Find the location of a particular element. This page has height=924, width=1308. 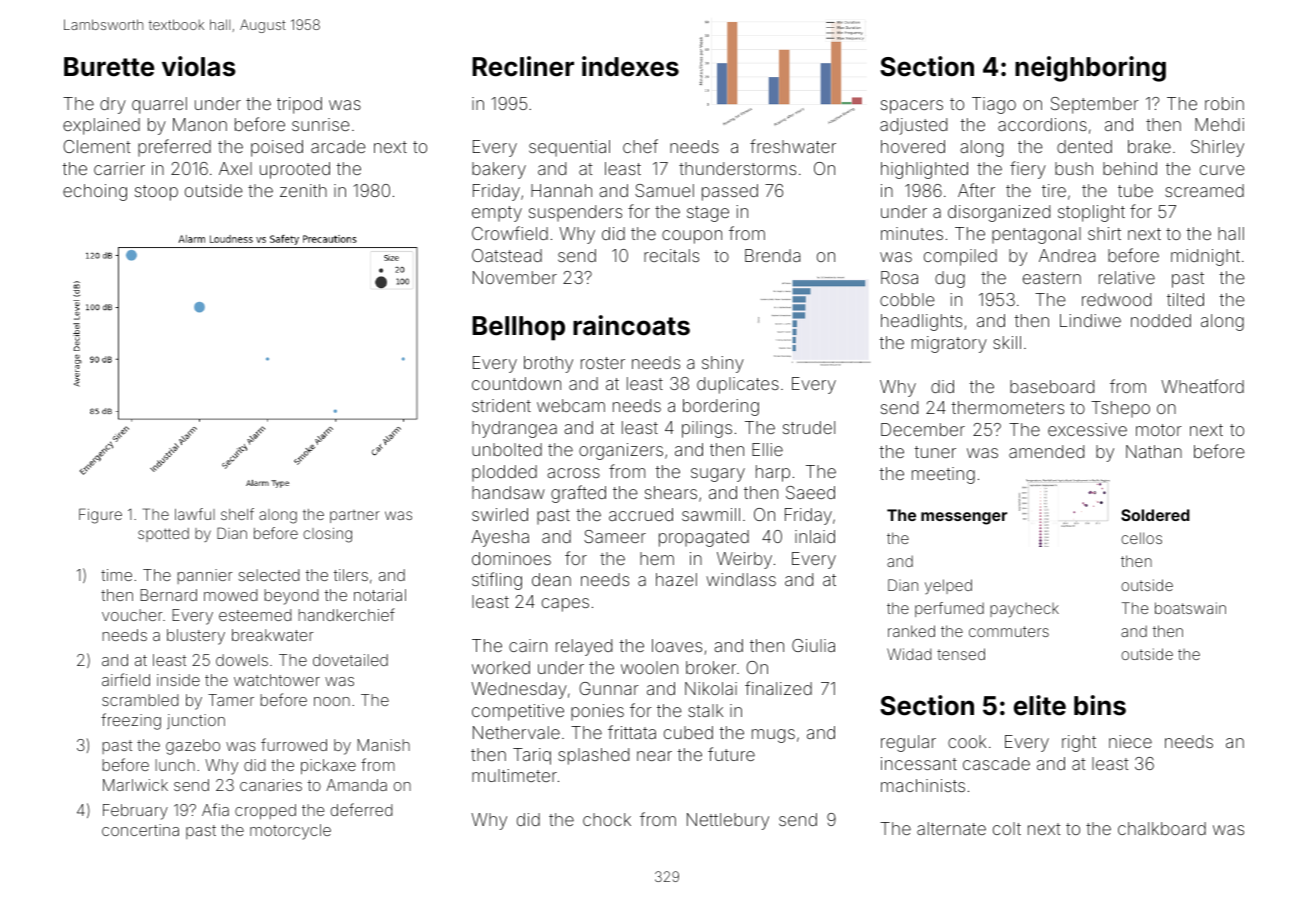

Brenda is located at coordinates (772, 255).
